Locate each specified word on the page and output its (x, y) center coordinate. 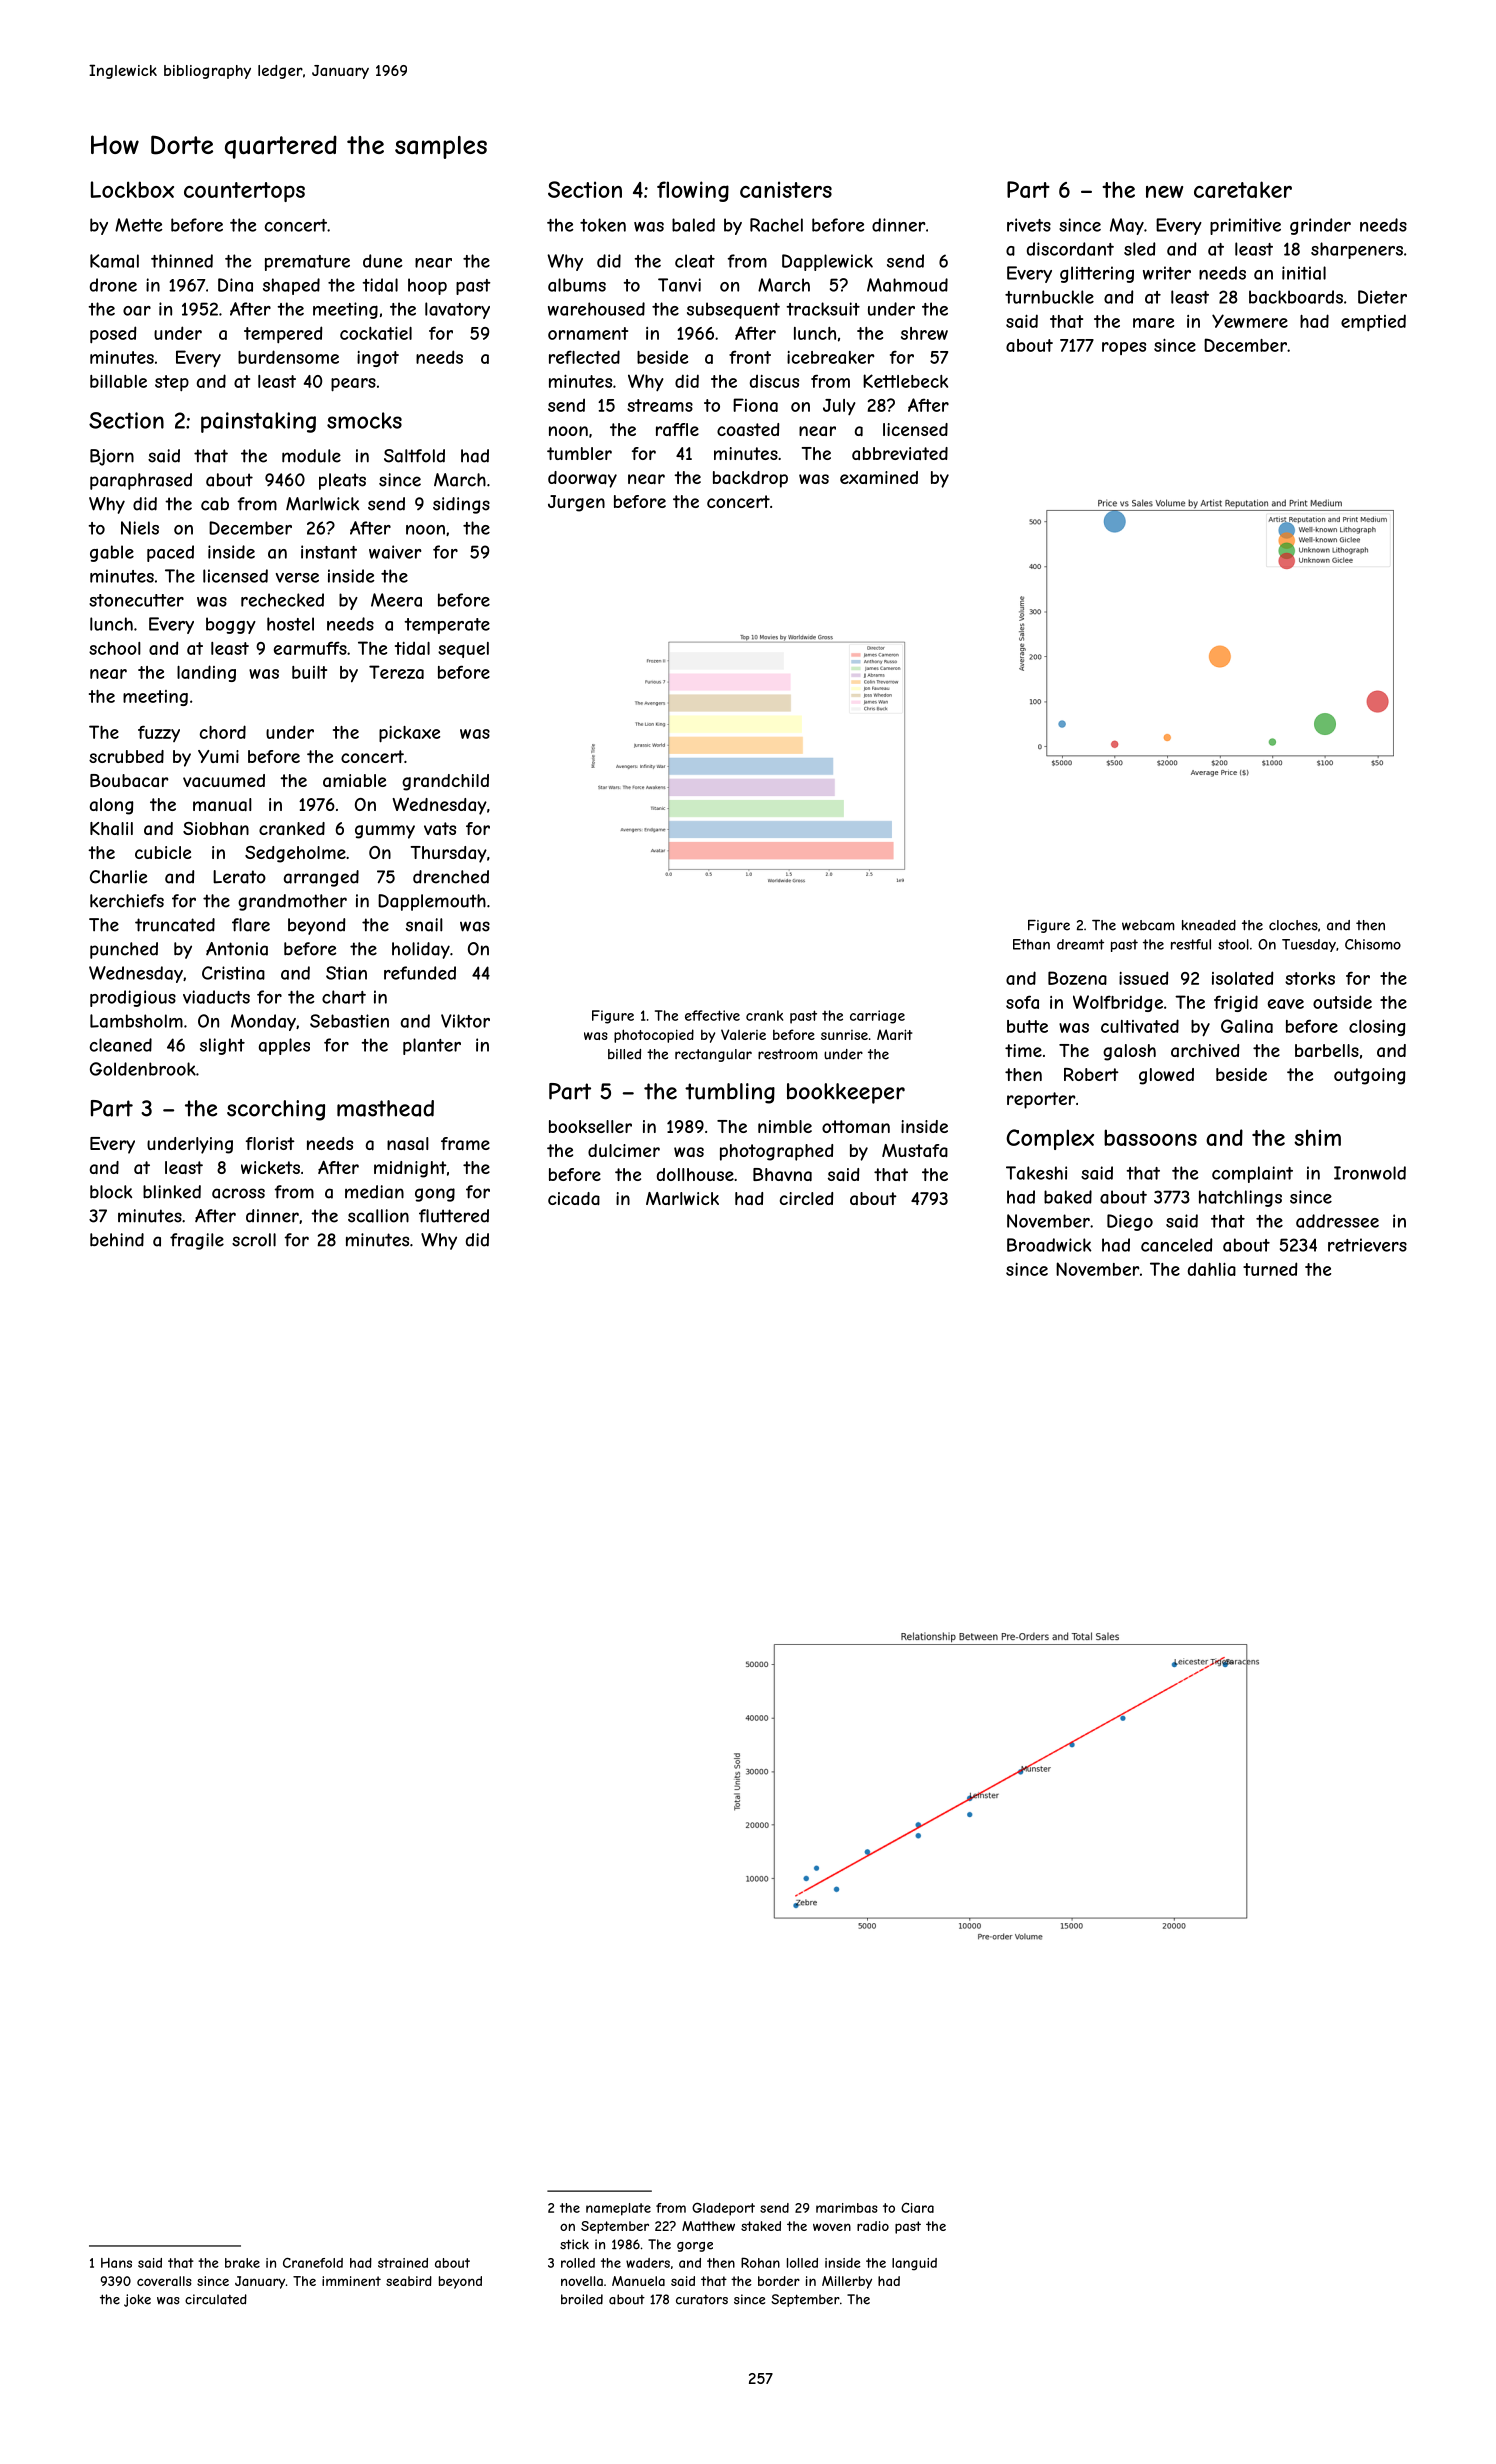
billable (118, 381)
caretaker (1243, 189)
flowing (693, 191)
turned (1270, 1269)
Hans (116, 2263)
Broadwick (1049, 1245)
